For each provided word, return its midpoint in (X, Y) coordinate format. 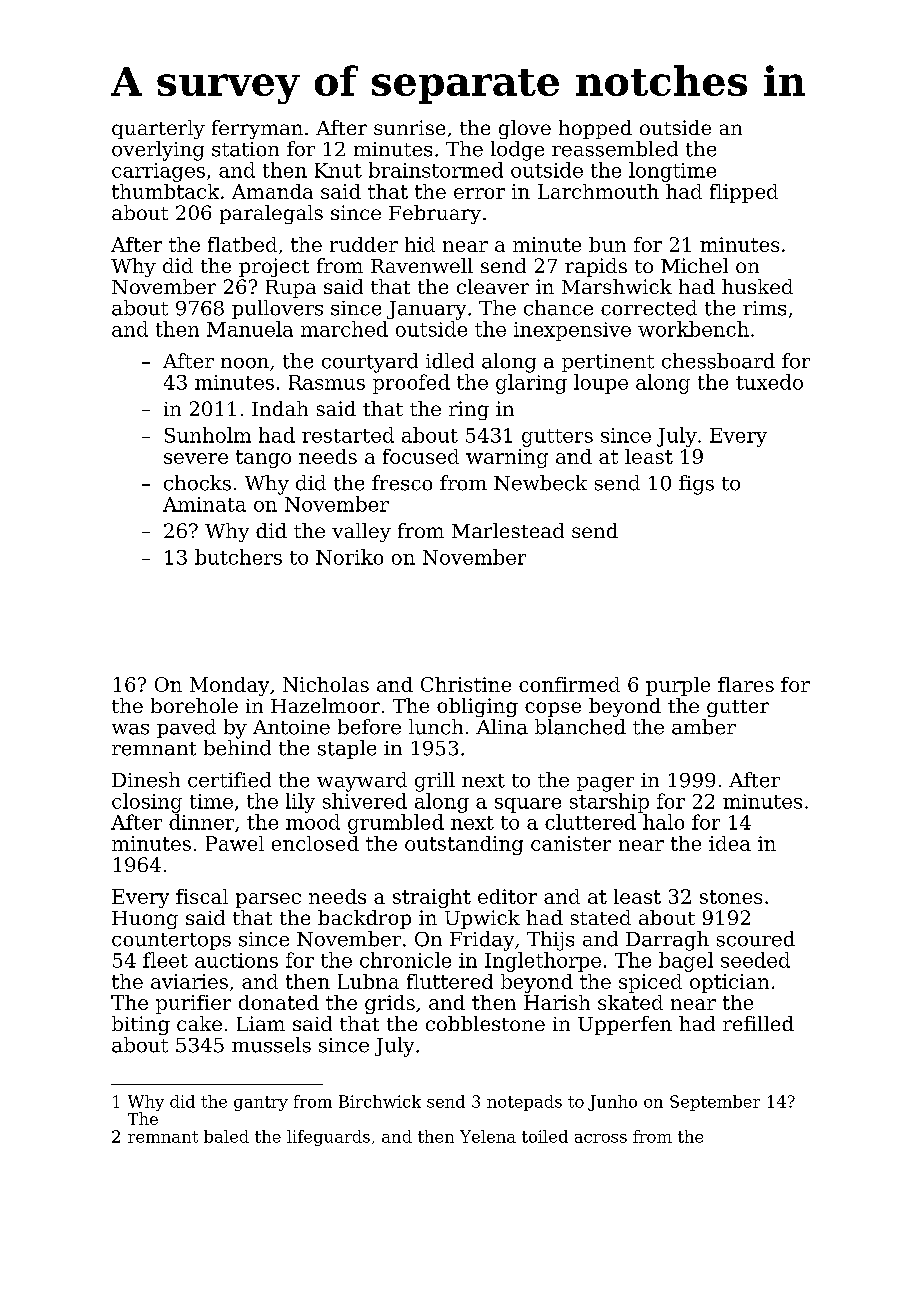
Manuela (250, 329)
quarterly (158, 129)
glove (525, 129)
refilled (758, 1023)
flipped (744, 193)
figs (696, 485)
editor (507, 896)
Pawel (235, 843)
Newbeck (540, 483)
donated (279, 1002)
